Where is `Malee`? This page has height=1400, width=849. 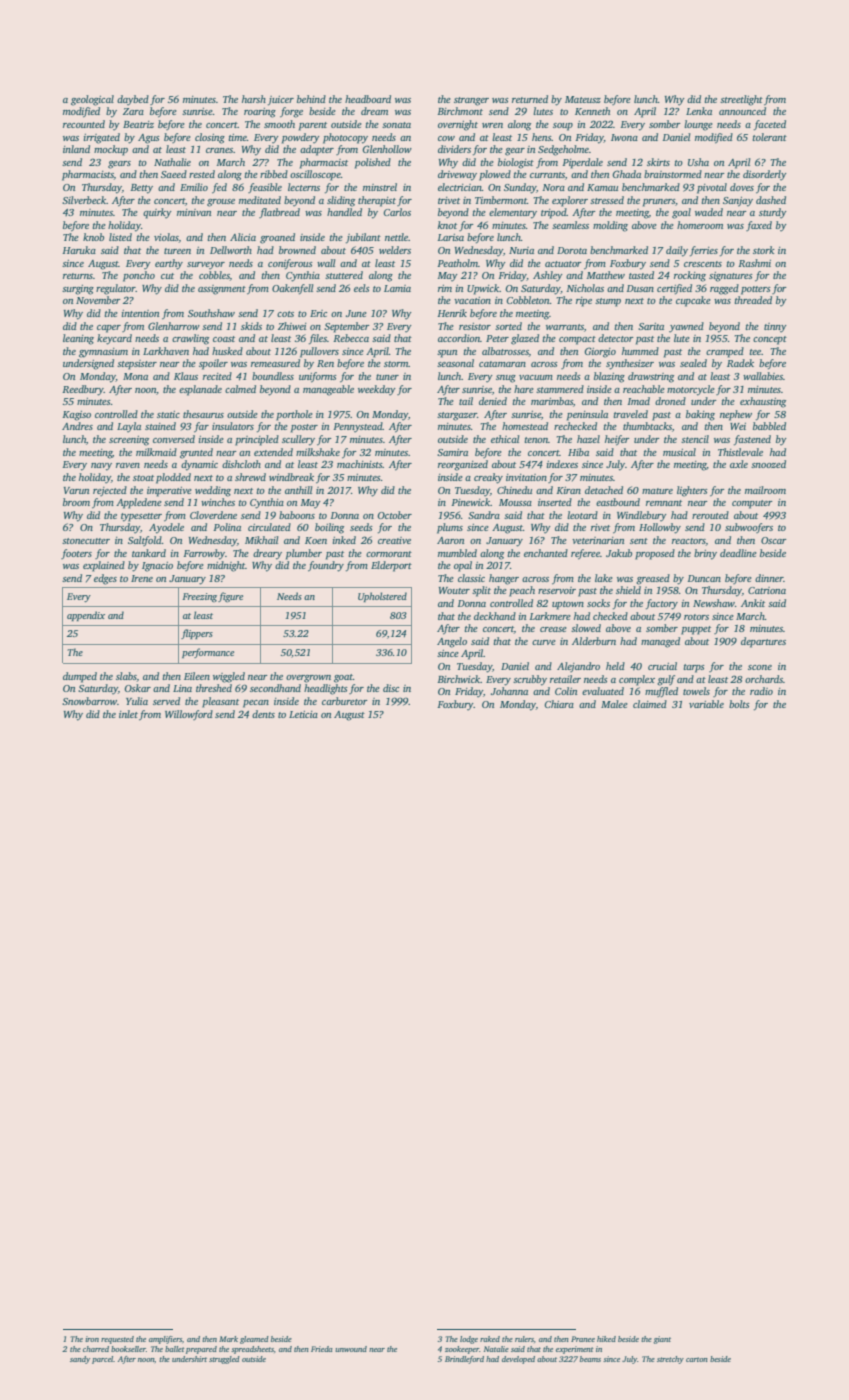
Malee is located at coordinates (614, 704).
